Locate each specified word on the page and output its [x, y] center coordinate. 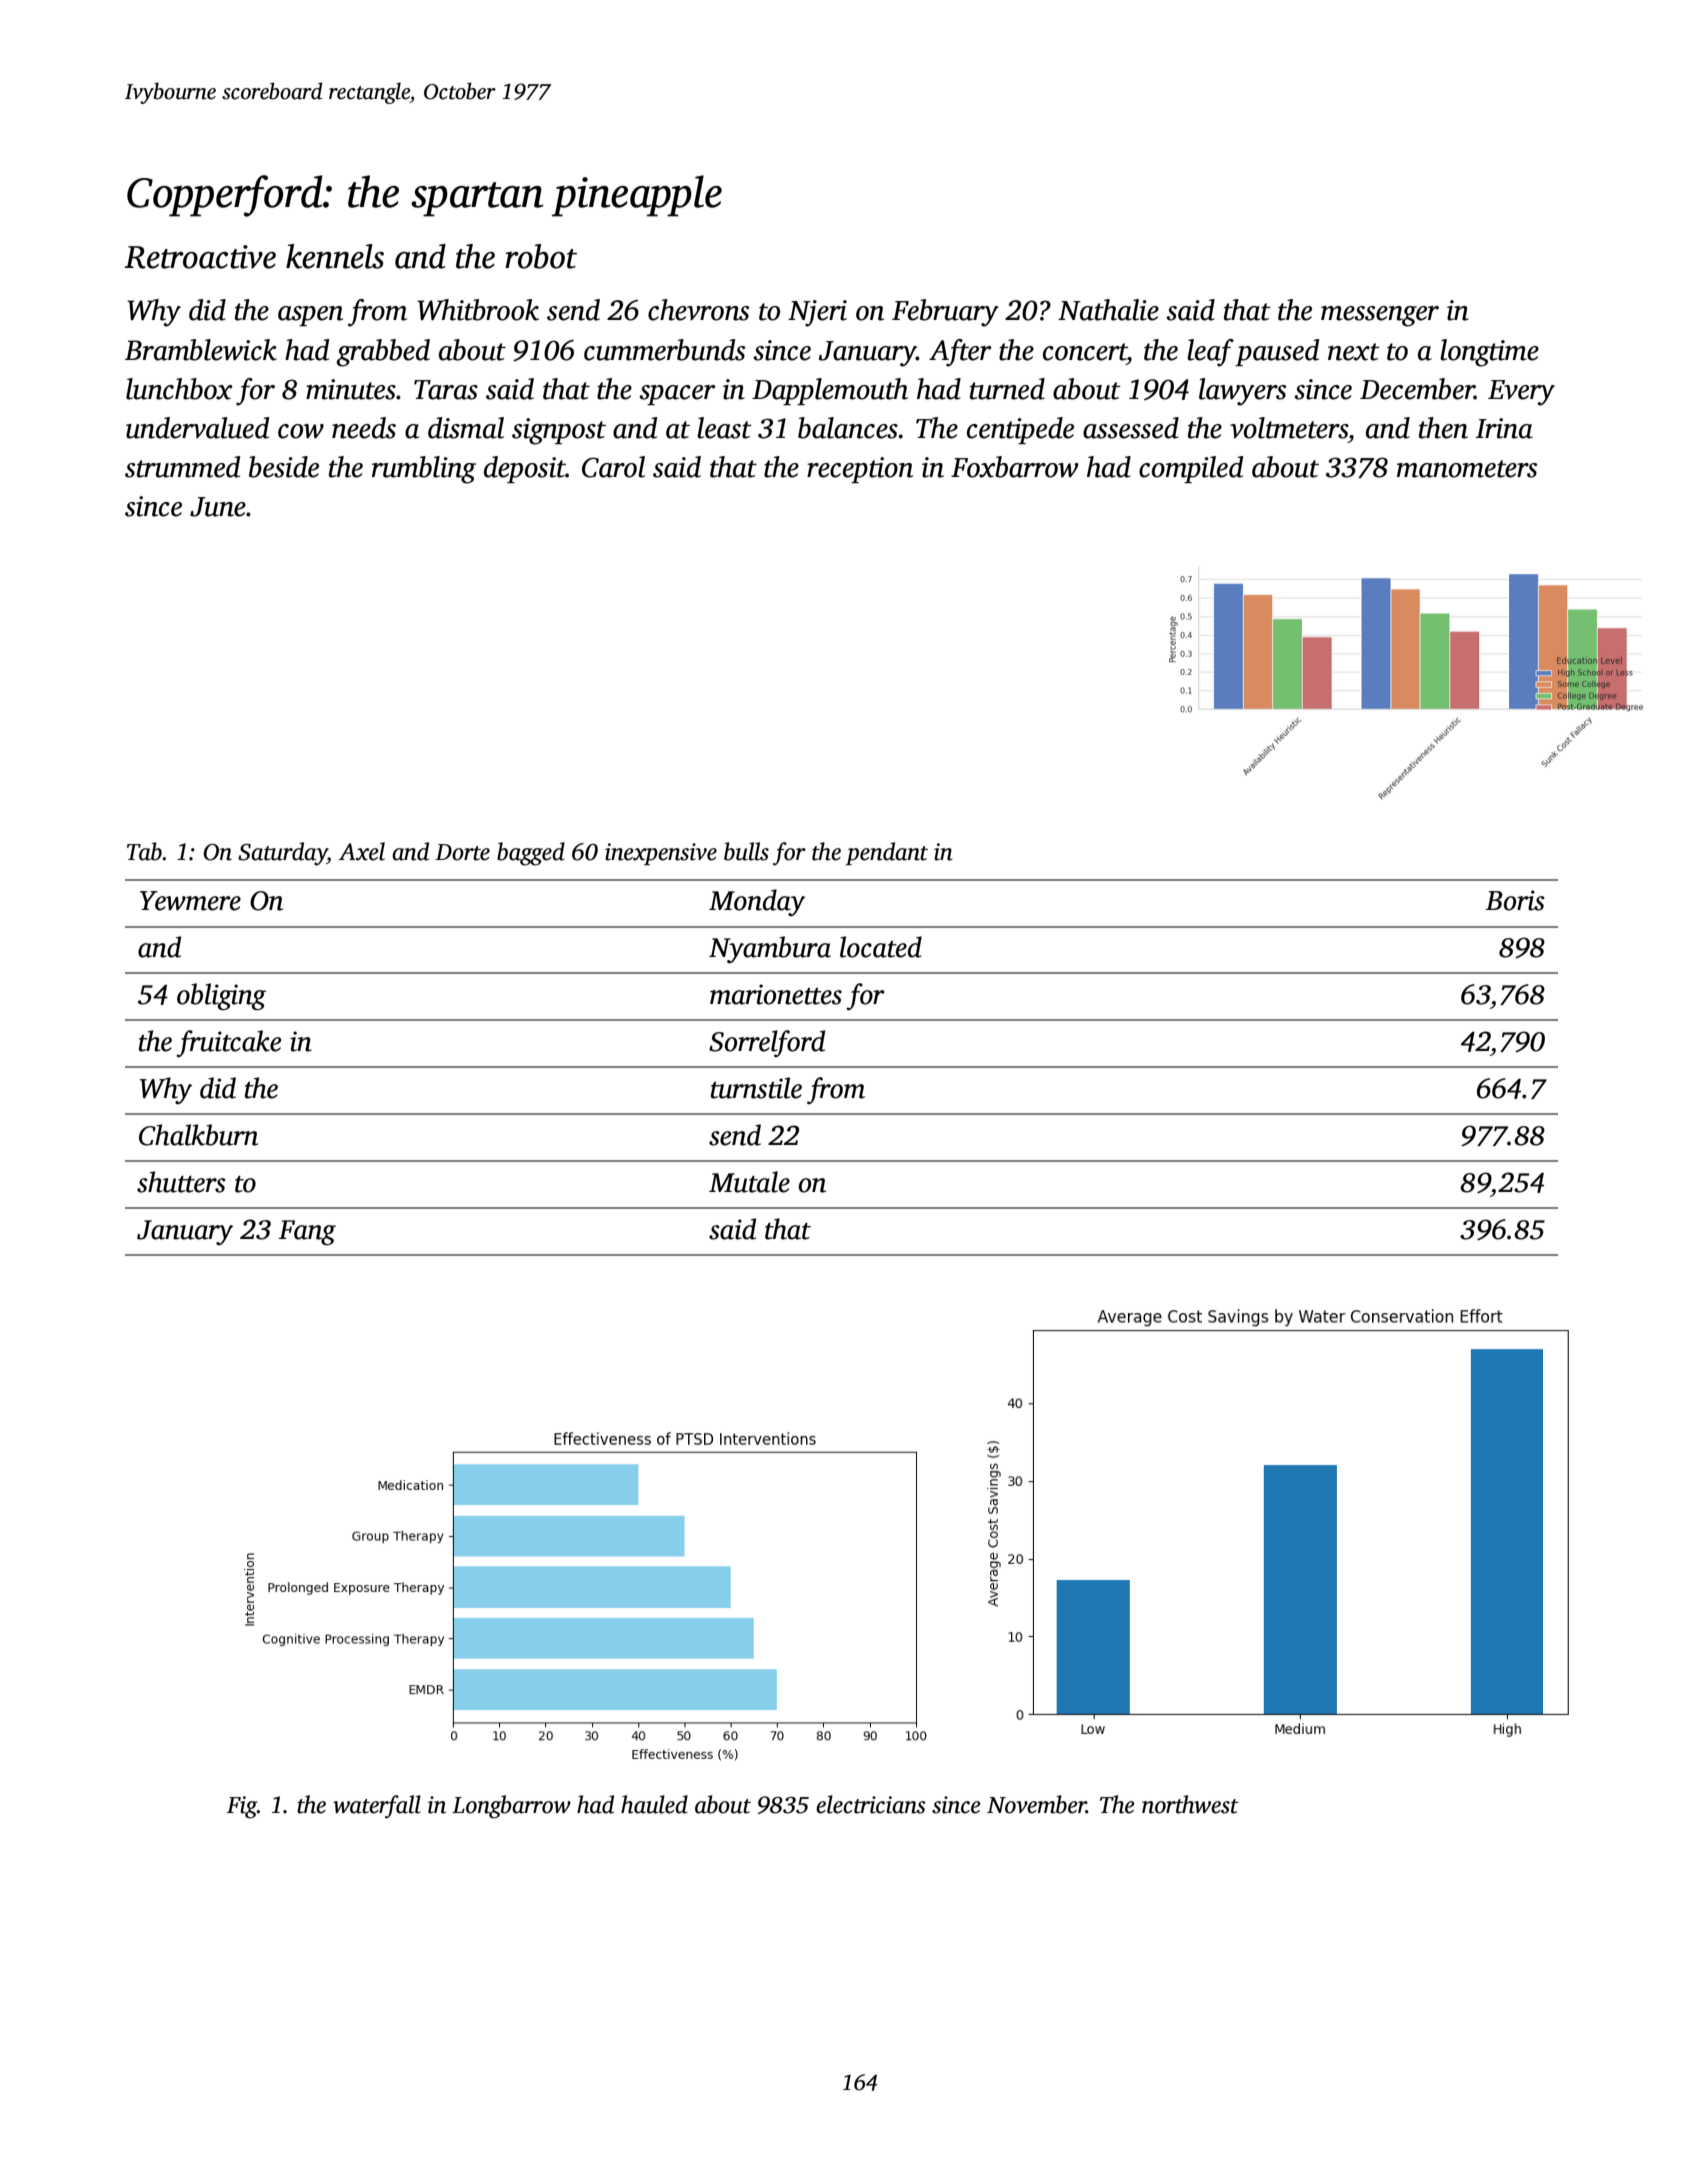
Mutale [749, 1182]
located [881, 947]
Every [1521, 393]
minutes [351, 389]
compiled [1191, 469]
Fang [307, 1233]
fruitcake [228, 1043]
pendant [886, 853]
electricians [871, 1804]
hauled [654, 1804]
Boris [1515, 900]
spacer [677, 395]
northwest [1190, 1804]
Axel [362, 851]
